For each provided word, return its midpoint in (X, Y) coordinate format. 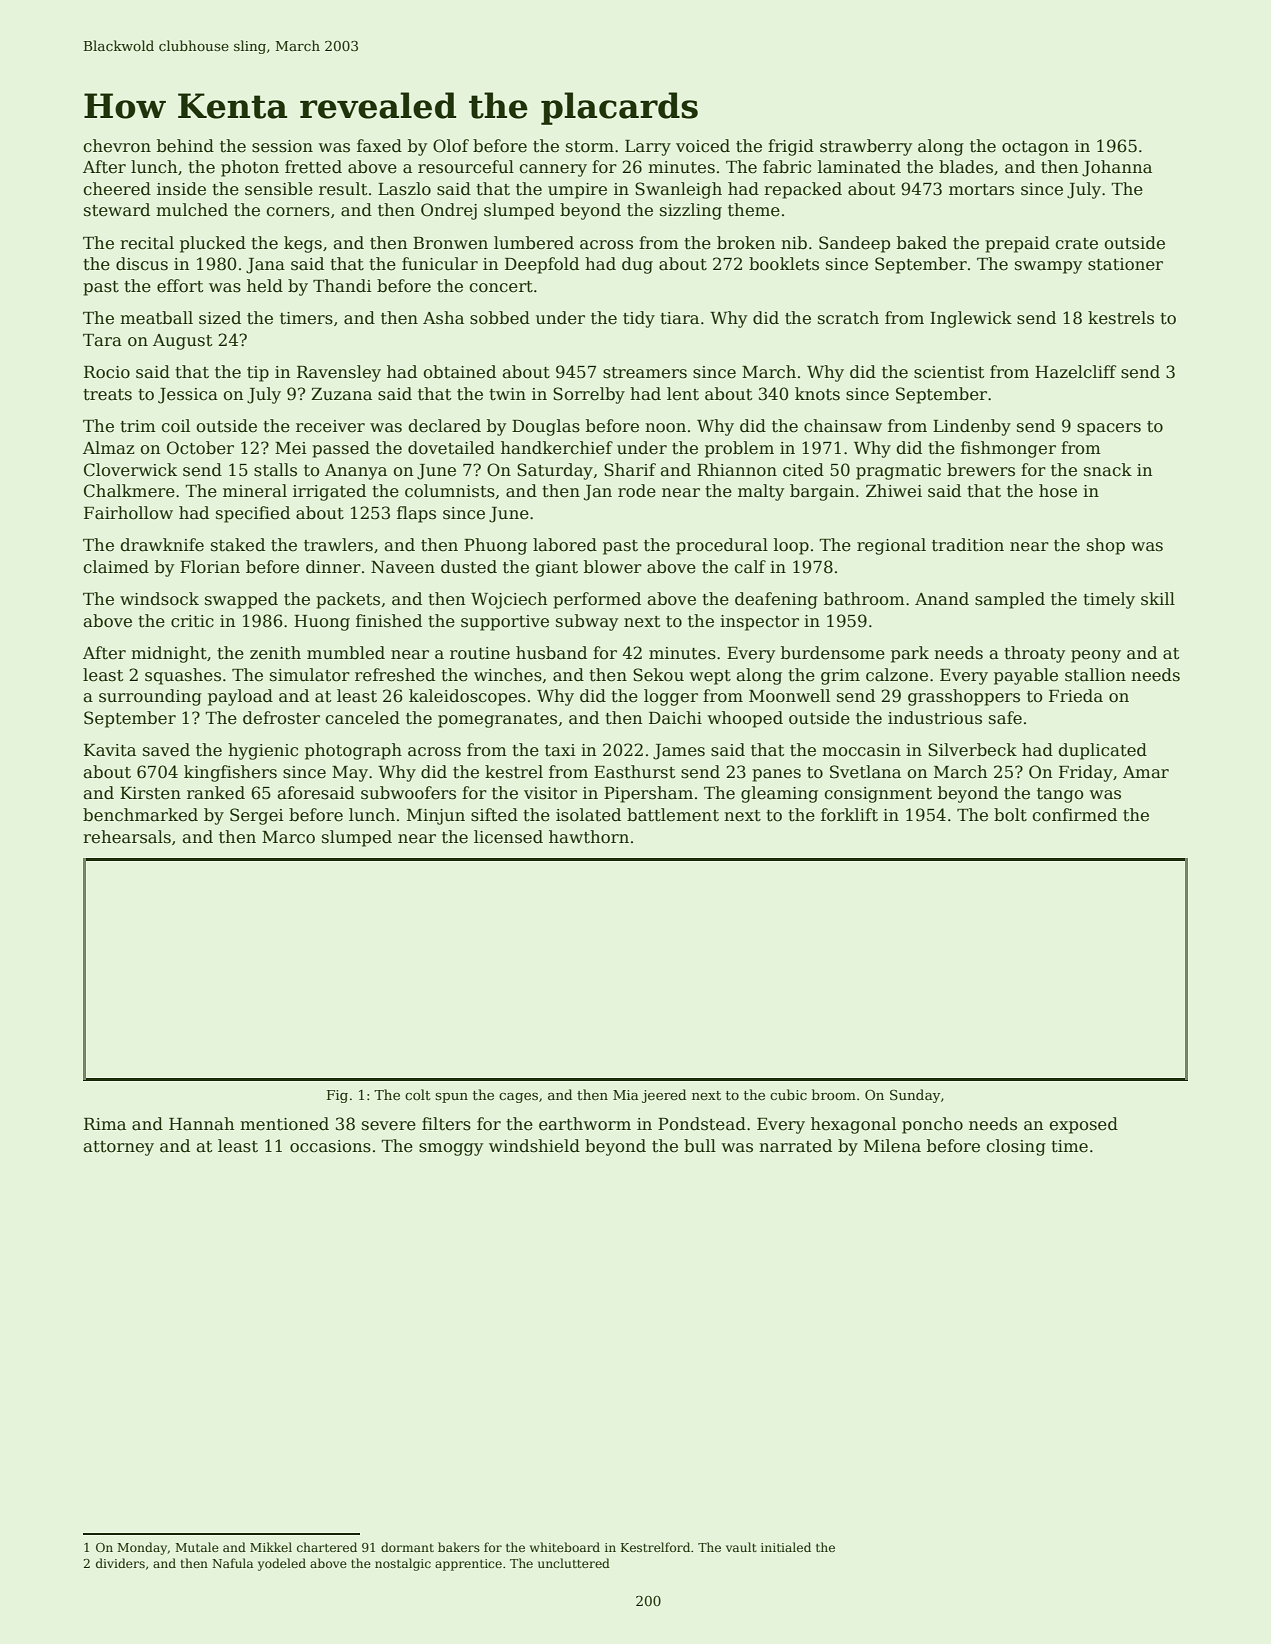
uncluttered (574, 1563)
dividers (120, 1563)
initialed (786, 1547)
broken (746, 243)
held (265, 286)
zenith (275, 653)
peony (1096, 656)
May (350, 774)
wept (710, 677)
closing (1016, 1147)
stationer (1125, 264)
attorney (118, 1148)
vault (741, 1547)
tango (1060, 795)
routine (480, 653)
